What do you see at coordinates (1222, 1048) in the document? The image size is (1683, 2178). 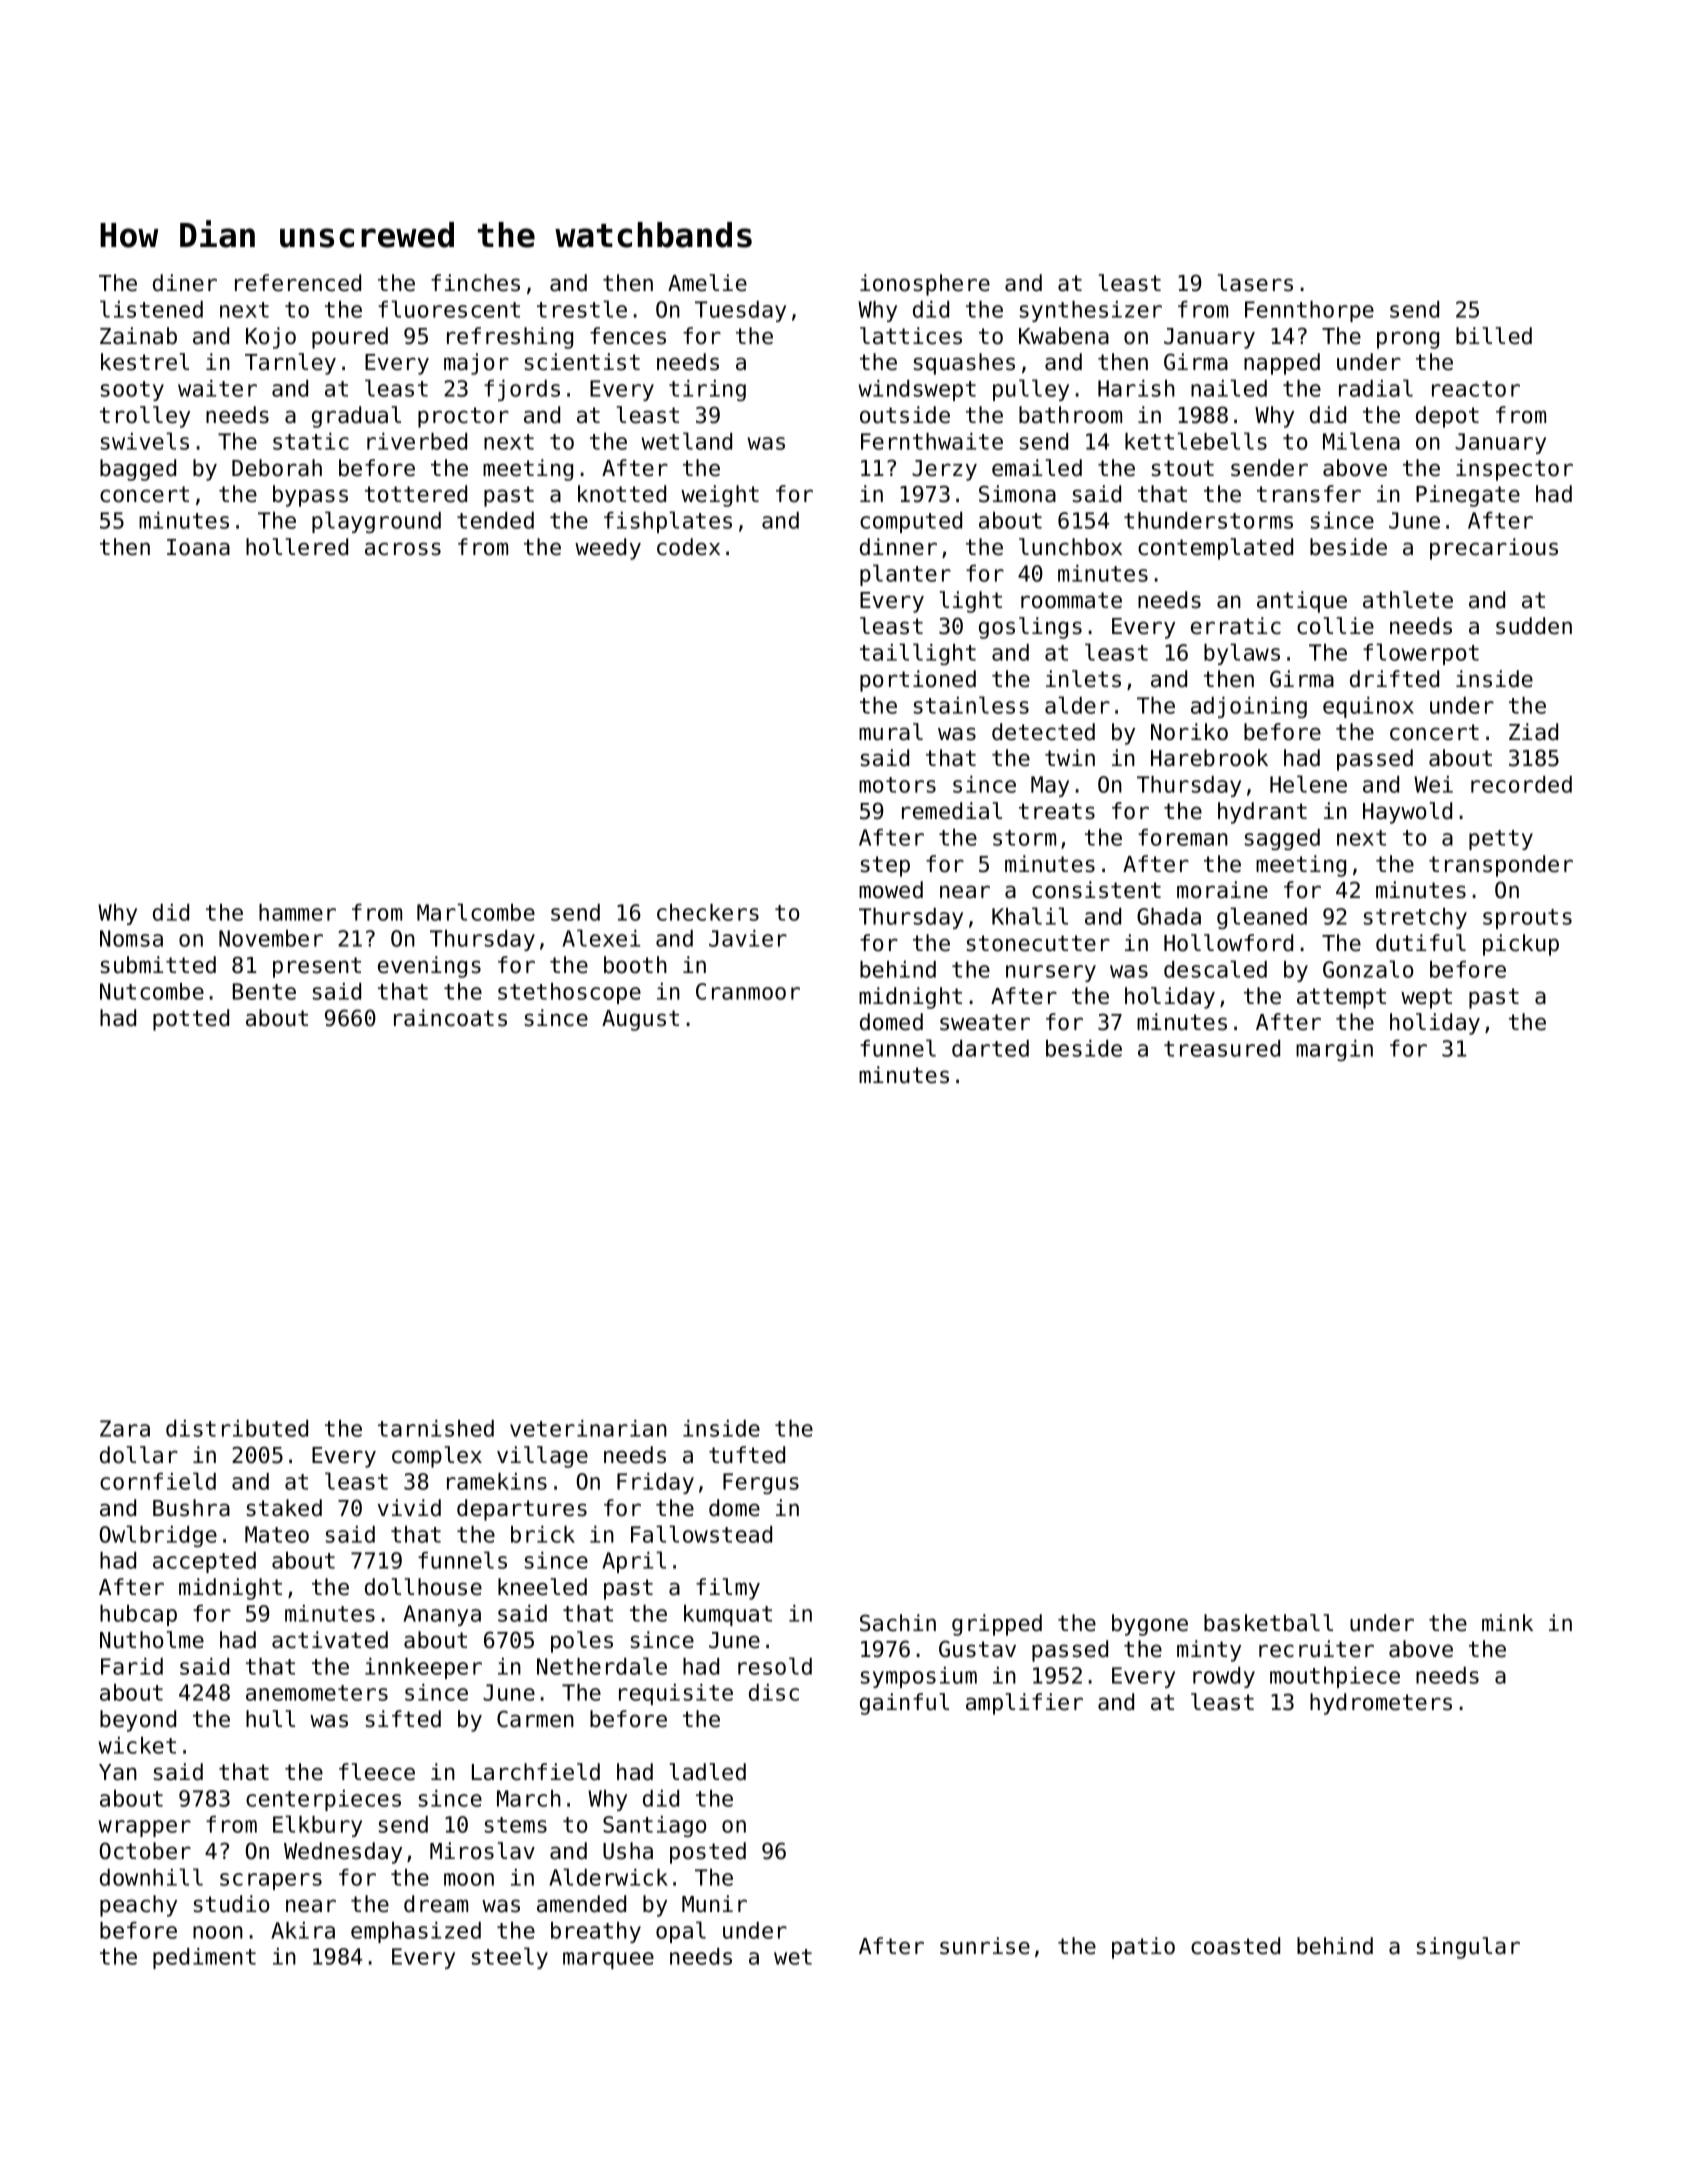 I see `treasured` at bounding box center [1222, 1048].
